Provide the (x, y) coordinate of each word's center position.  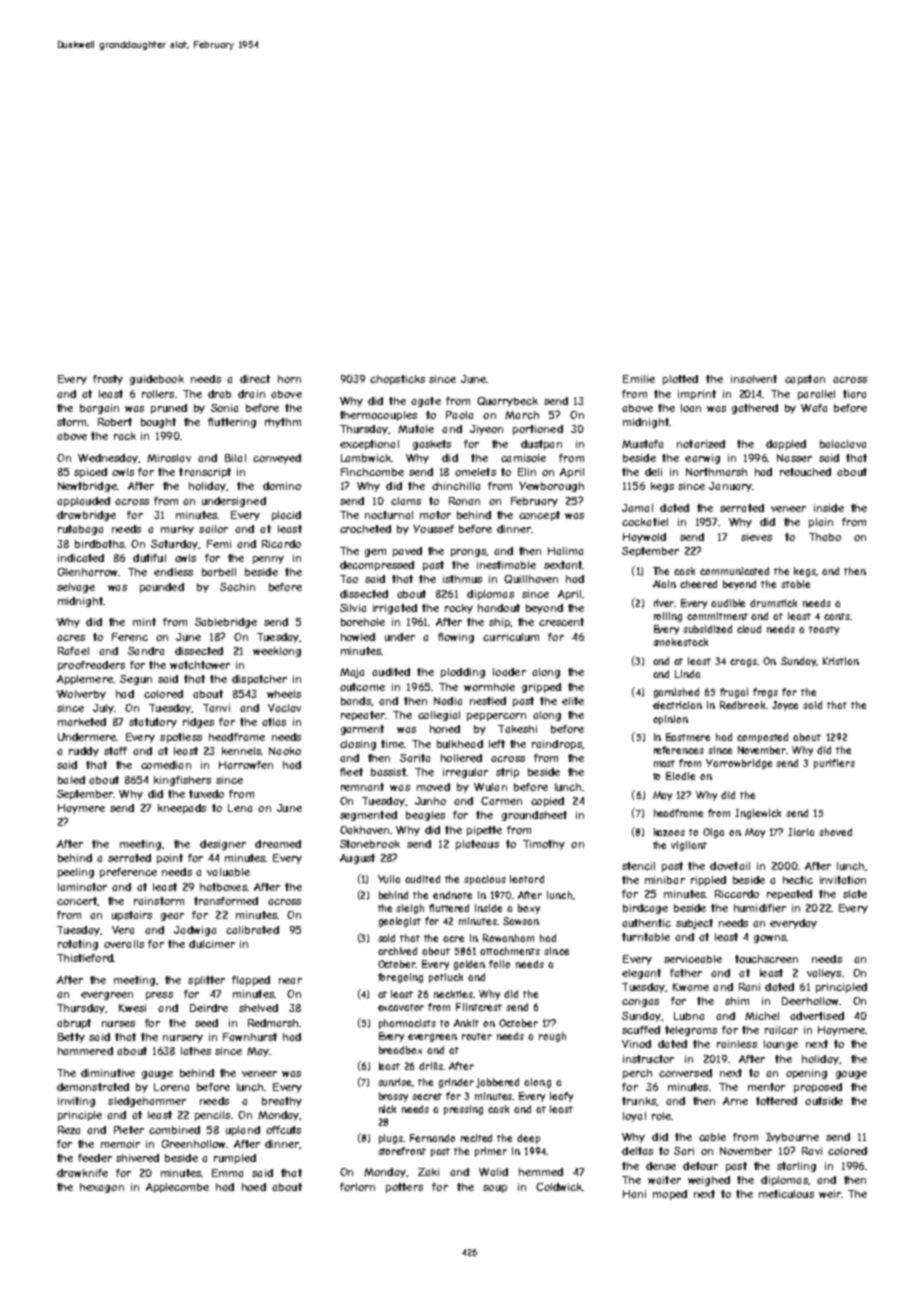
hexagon (102, 1188)
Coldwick (559, 1187)
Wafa (814, 408)
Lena (240, 808)
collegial (439, 716)
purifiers (834, 764)
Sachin (237, 587)
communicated (734, 571)
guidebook (157, 380)
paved (407, 552)
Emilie (639, 379)
